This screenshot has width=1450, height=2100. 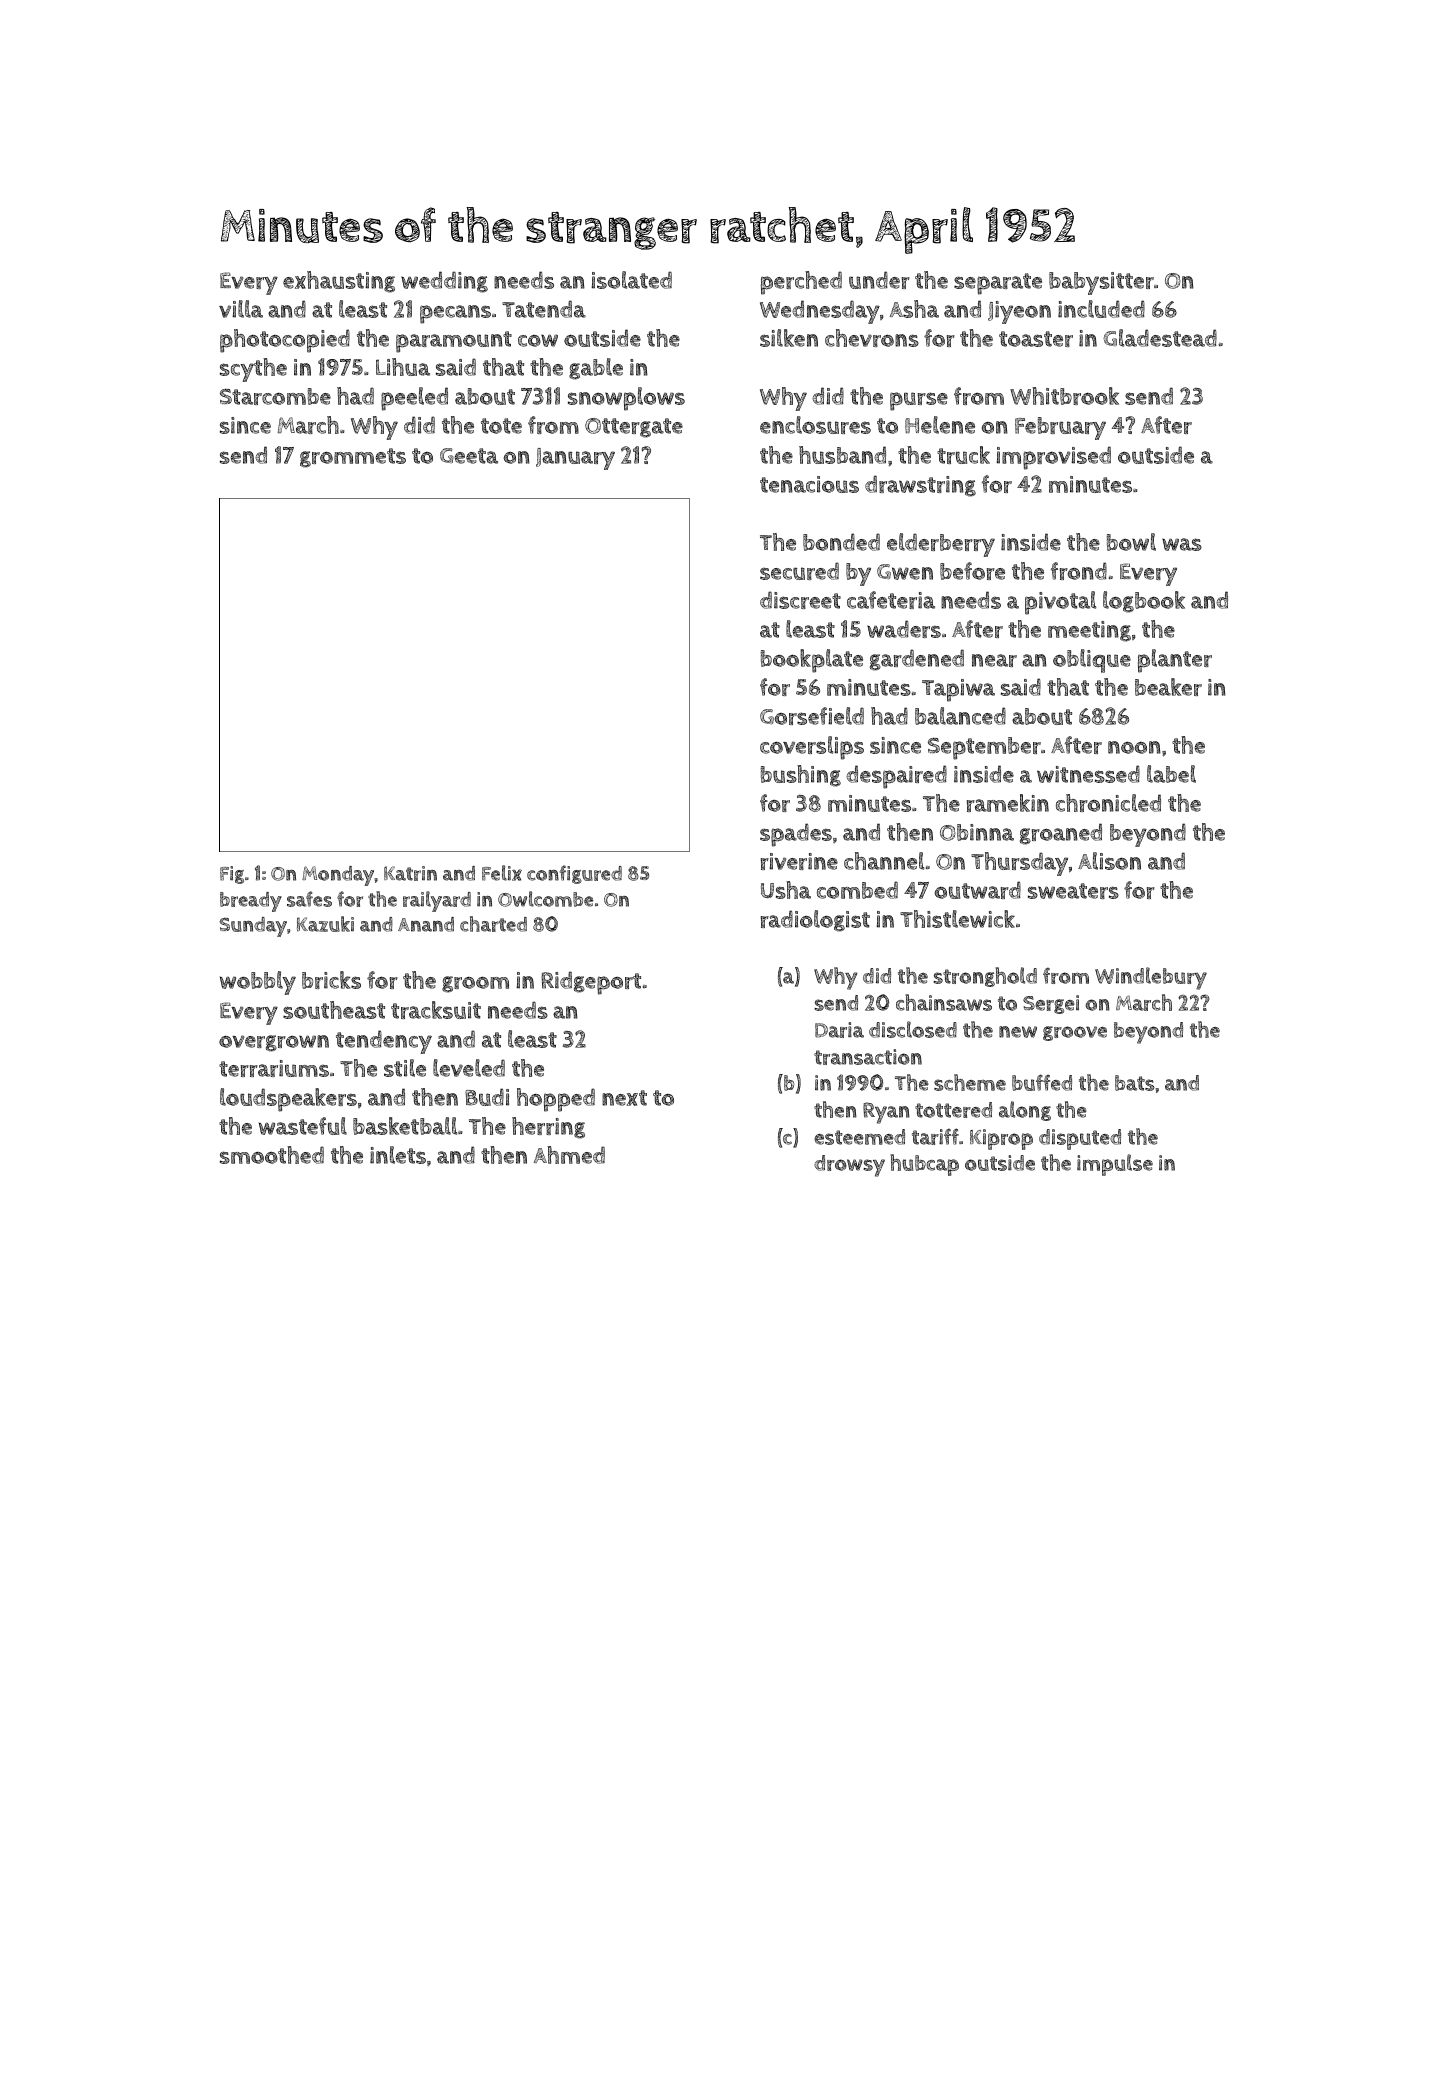 What do you see at coordinates (574, 874) in the screenshot?
I see `configured` at bounding box center [574, 874].
